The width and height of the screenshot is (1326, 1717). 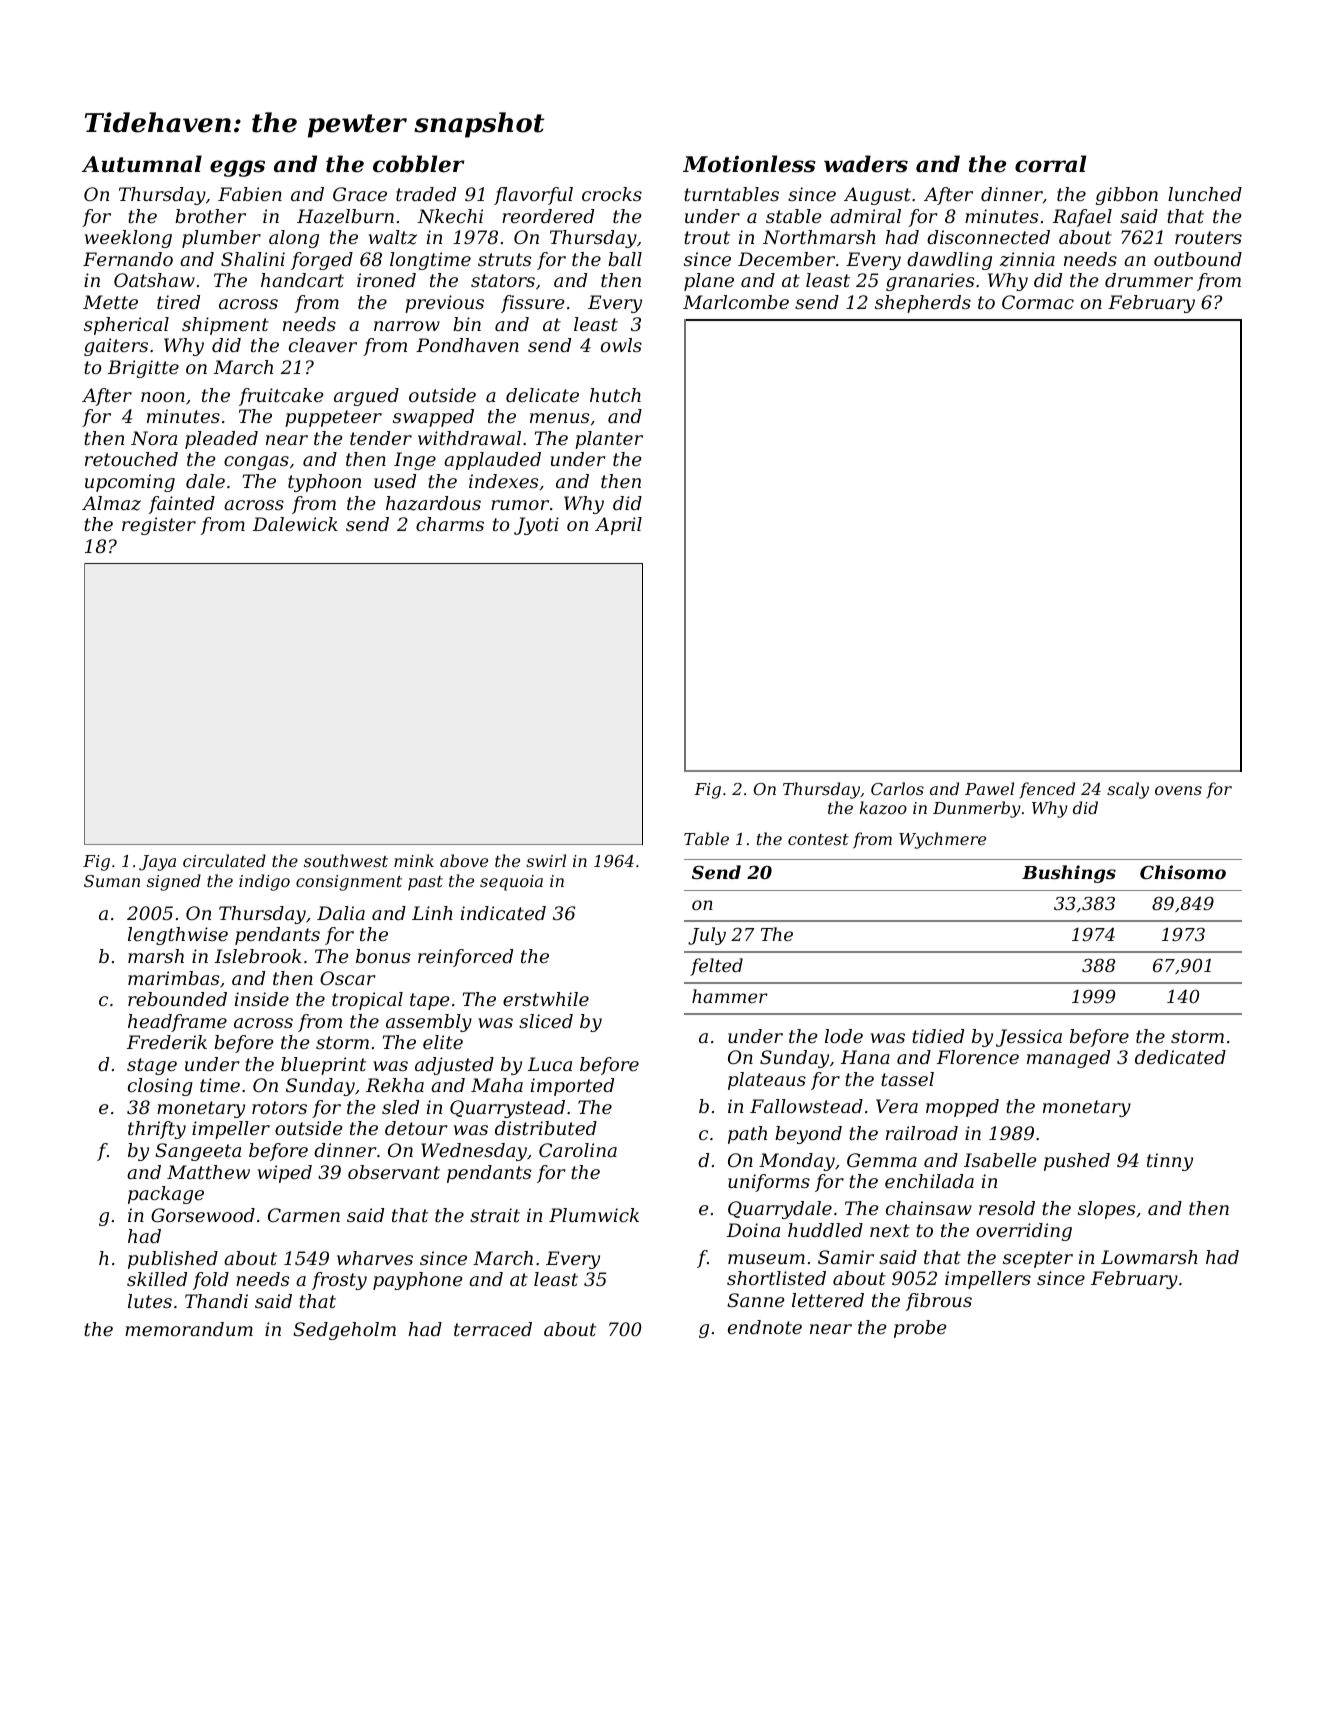 I want to click on Carmen, so click(x=304, y=1215).
